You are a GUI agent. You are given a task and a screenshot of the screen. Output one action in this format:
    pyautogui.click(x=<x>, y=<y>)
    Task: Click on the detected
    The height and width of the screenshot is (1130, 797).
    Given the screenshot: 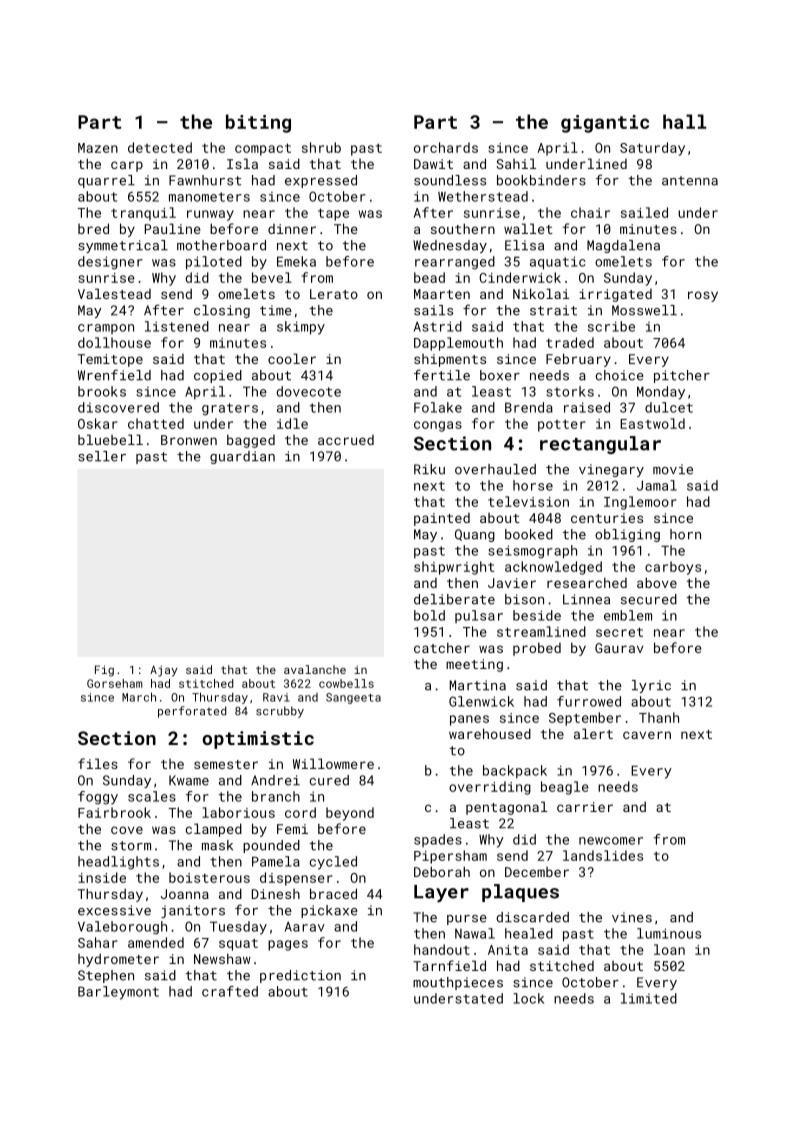 What is the action you would take?
    pyautogui.click(x=160, y=147)
